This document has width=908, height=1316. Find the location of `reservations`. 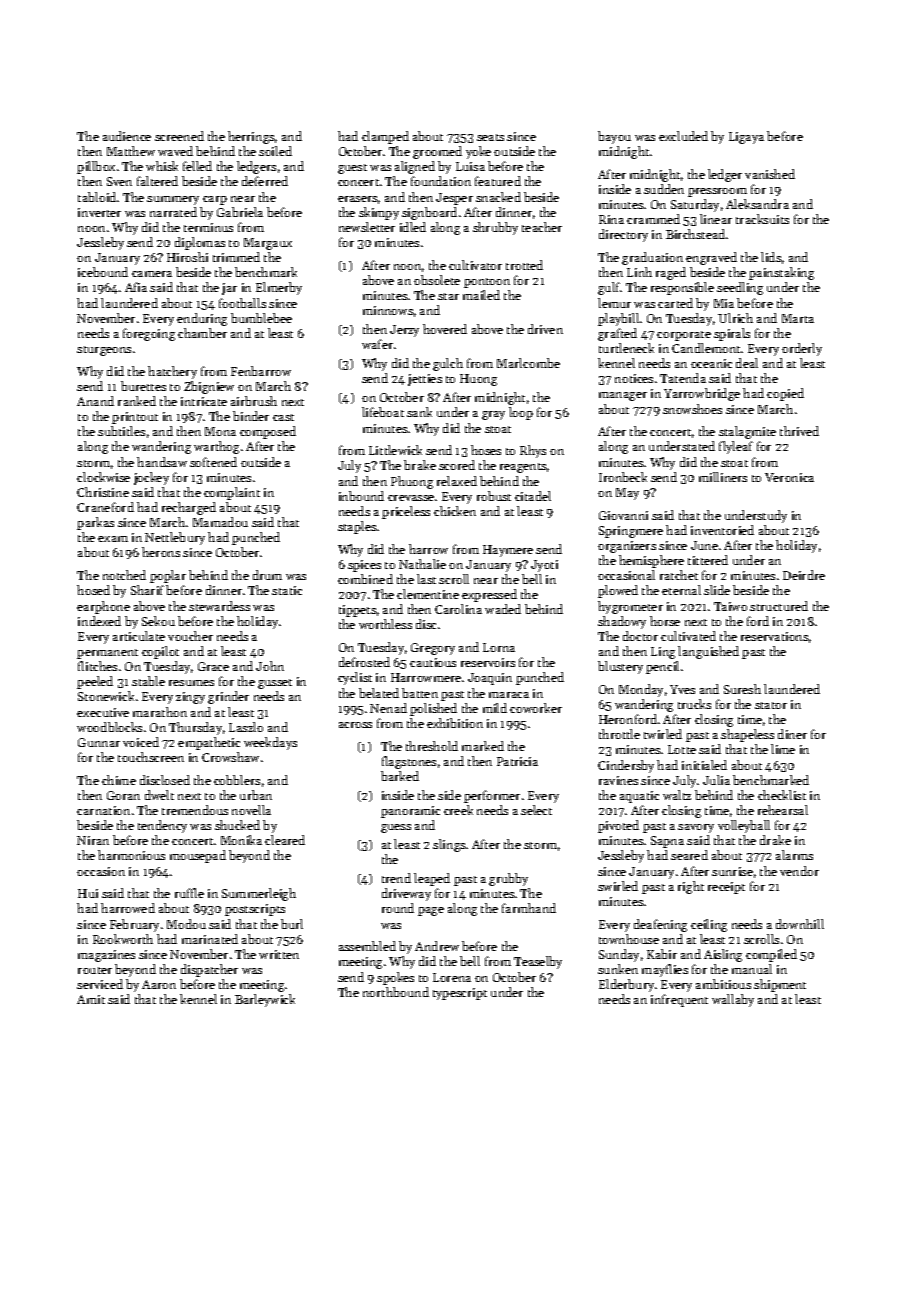

reservations is located at coordinates (774, 636).
